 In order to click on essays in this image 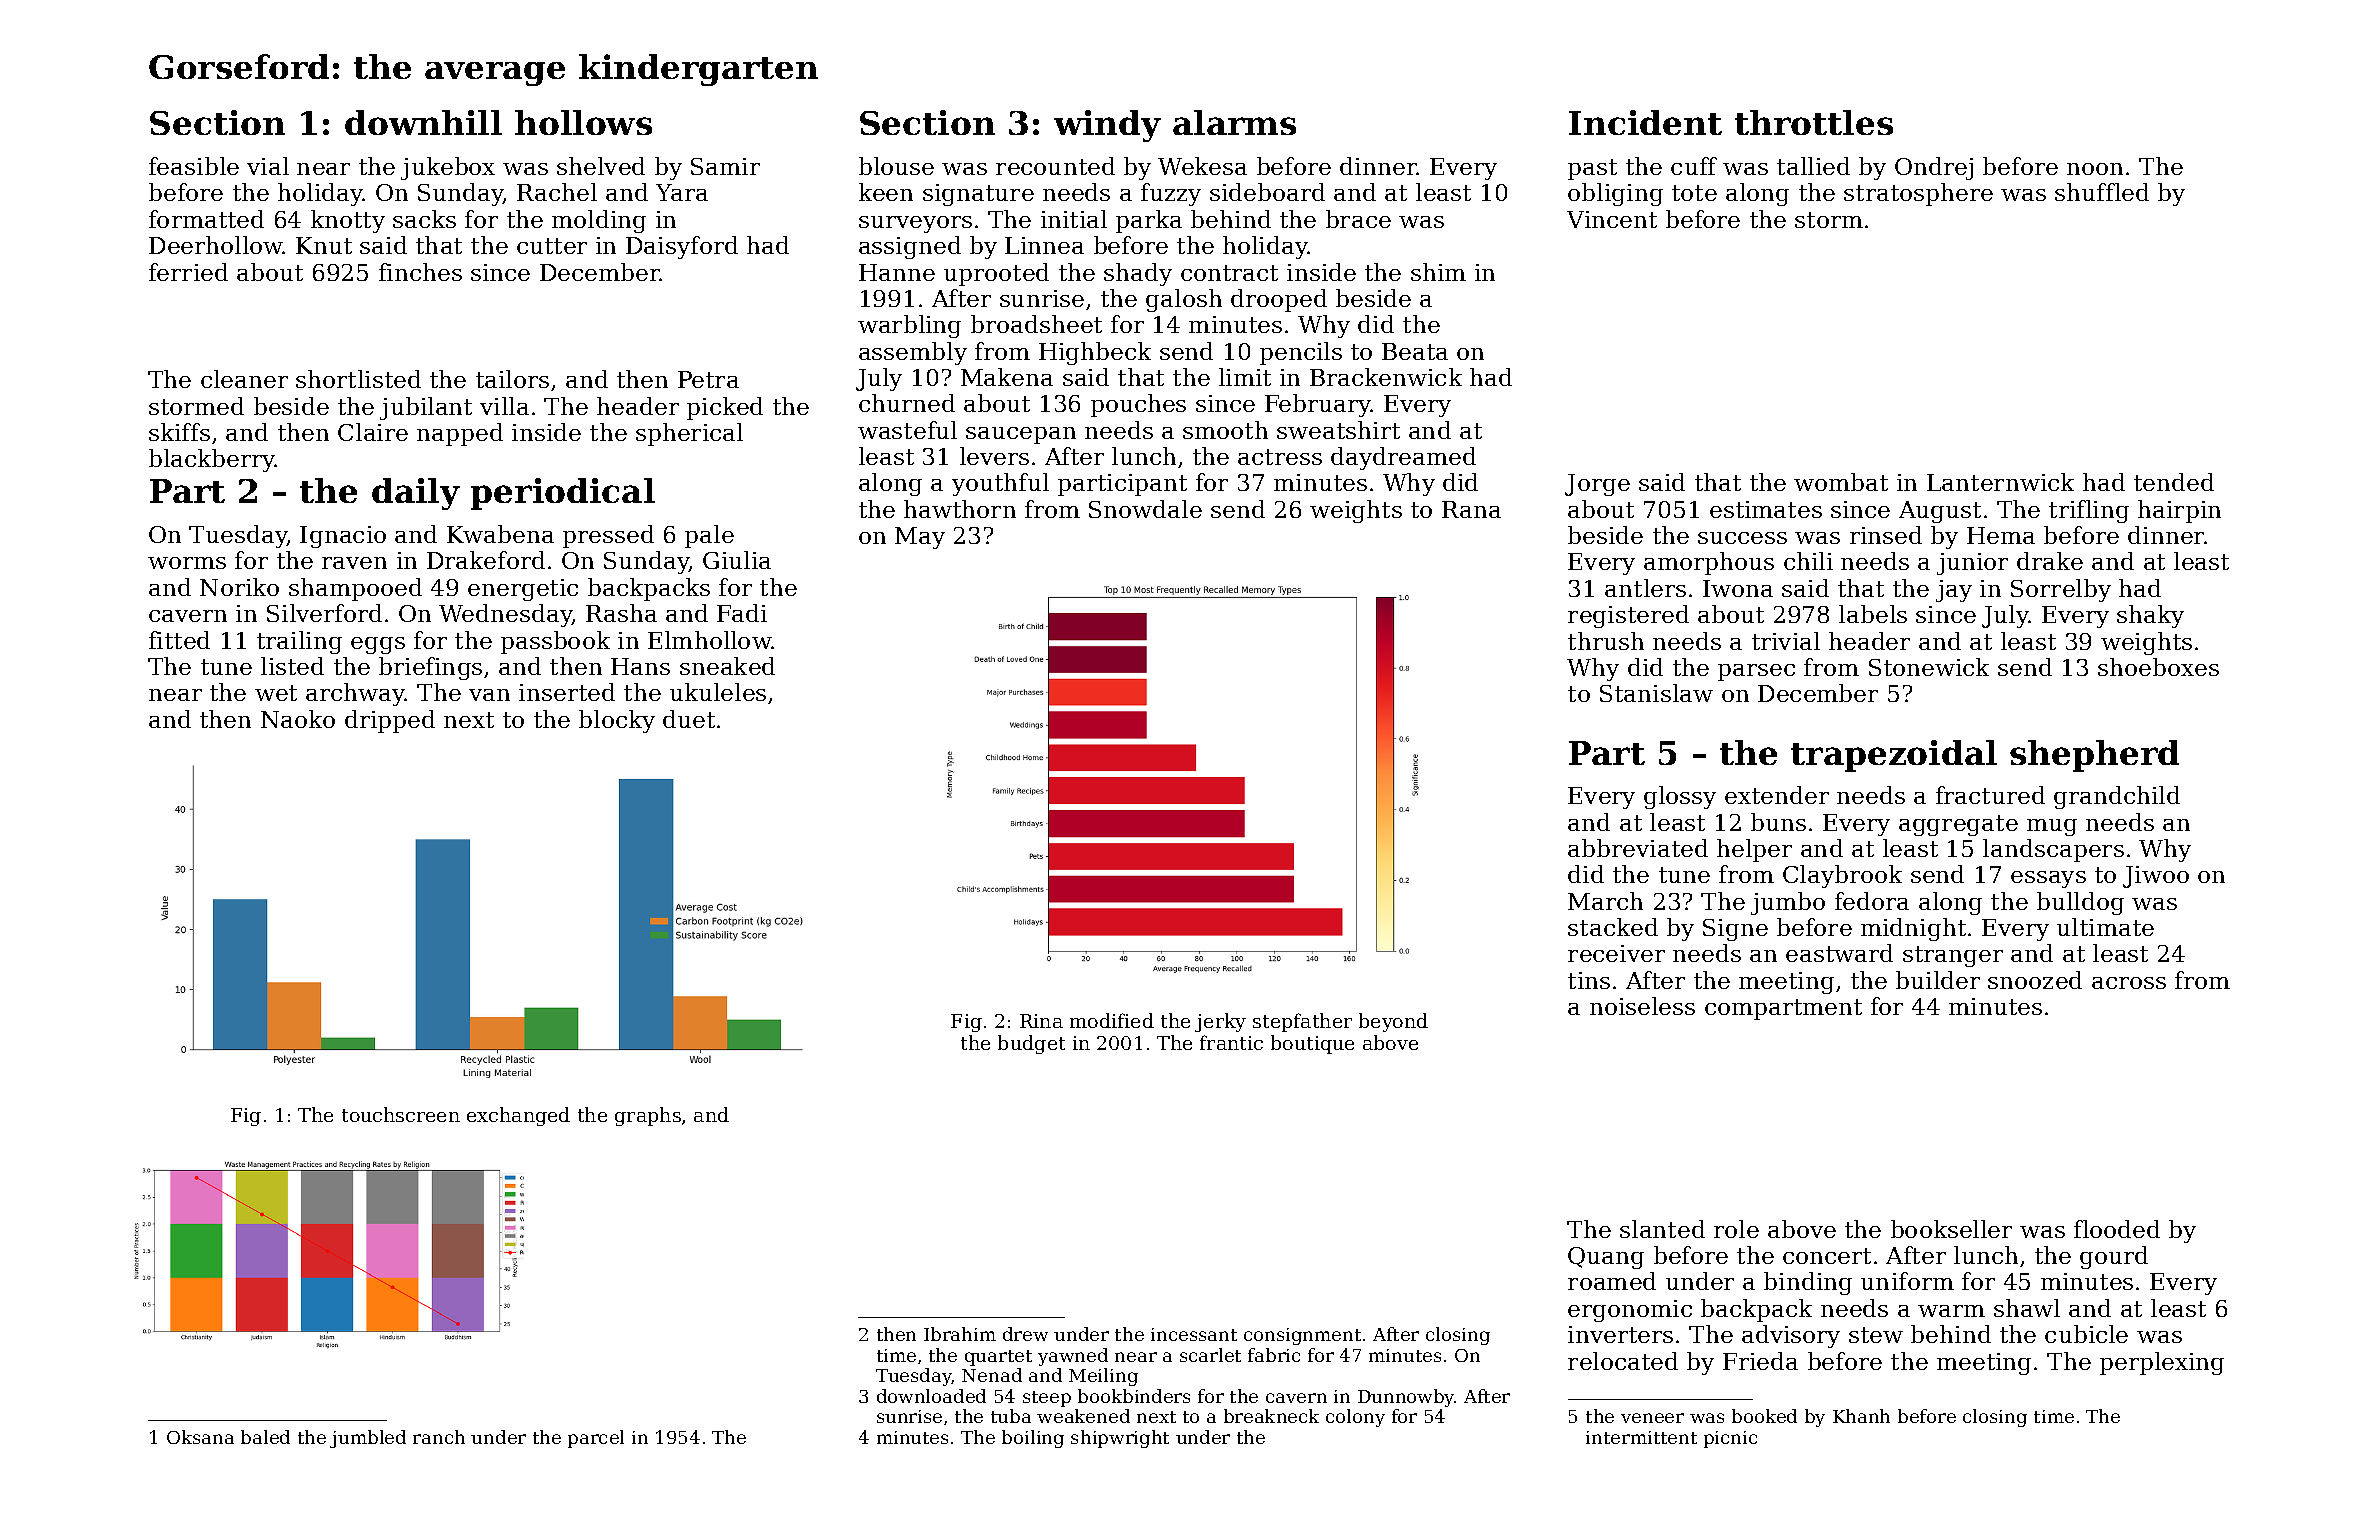, I will do `click(2048, 879)`.
